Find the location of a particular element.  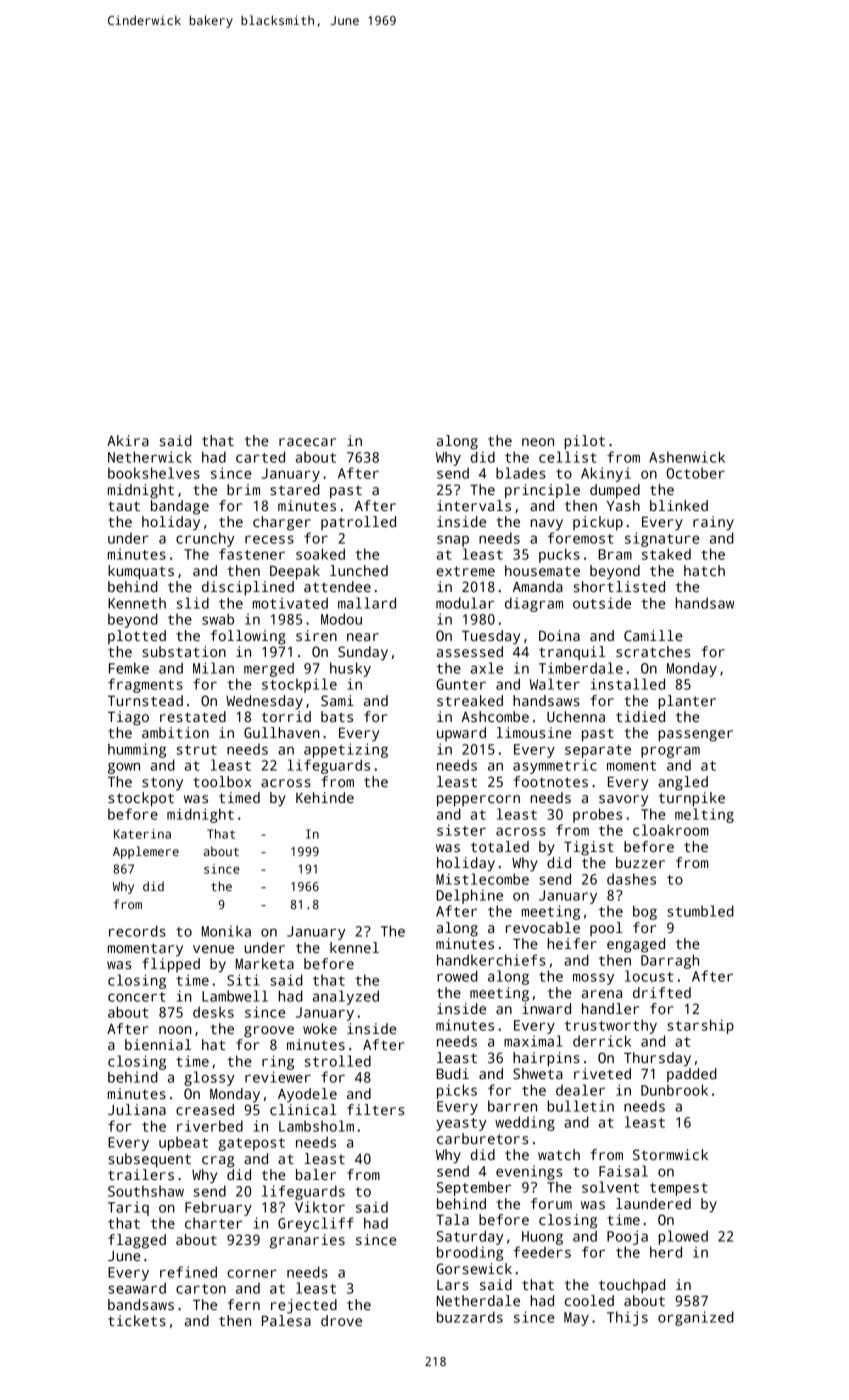

Yash is located at coordinates (623, 505).
